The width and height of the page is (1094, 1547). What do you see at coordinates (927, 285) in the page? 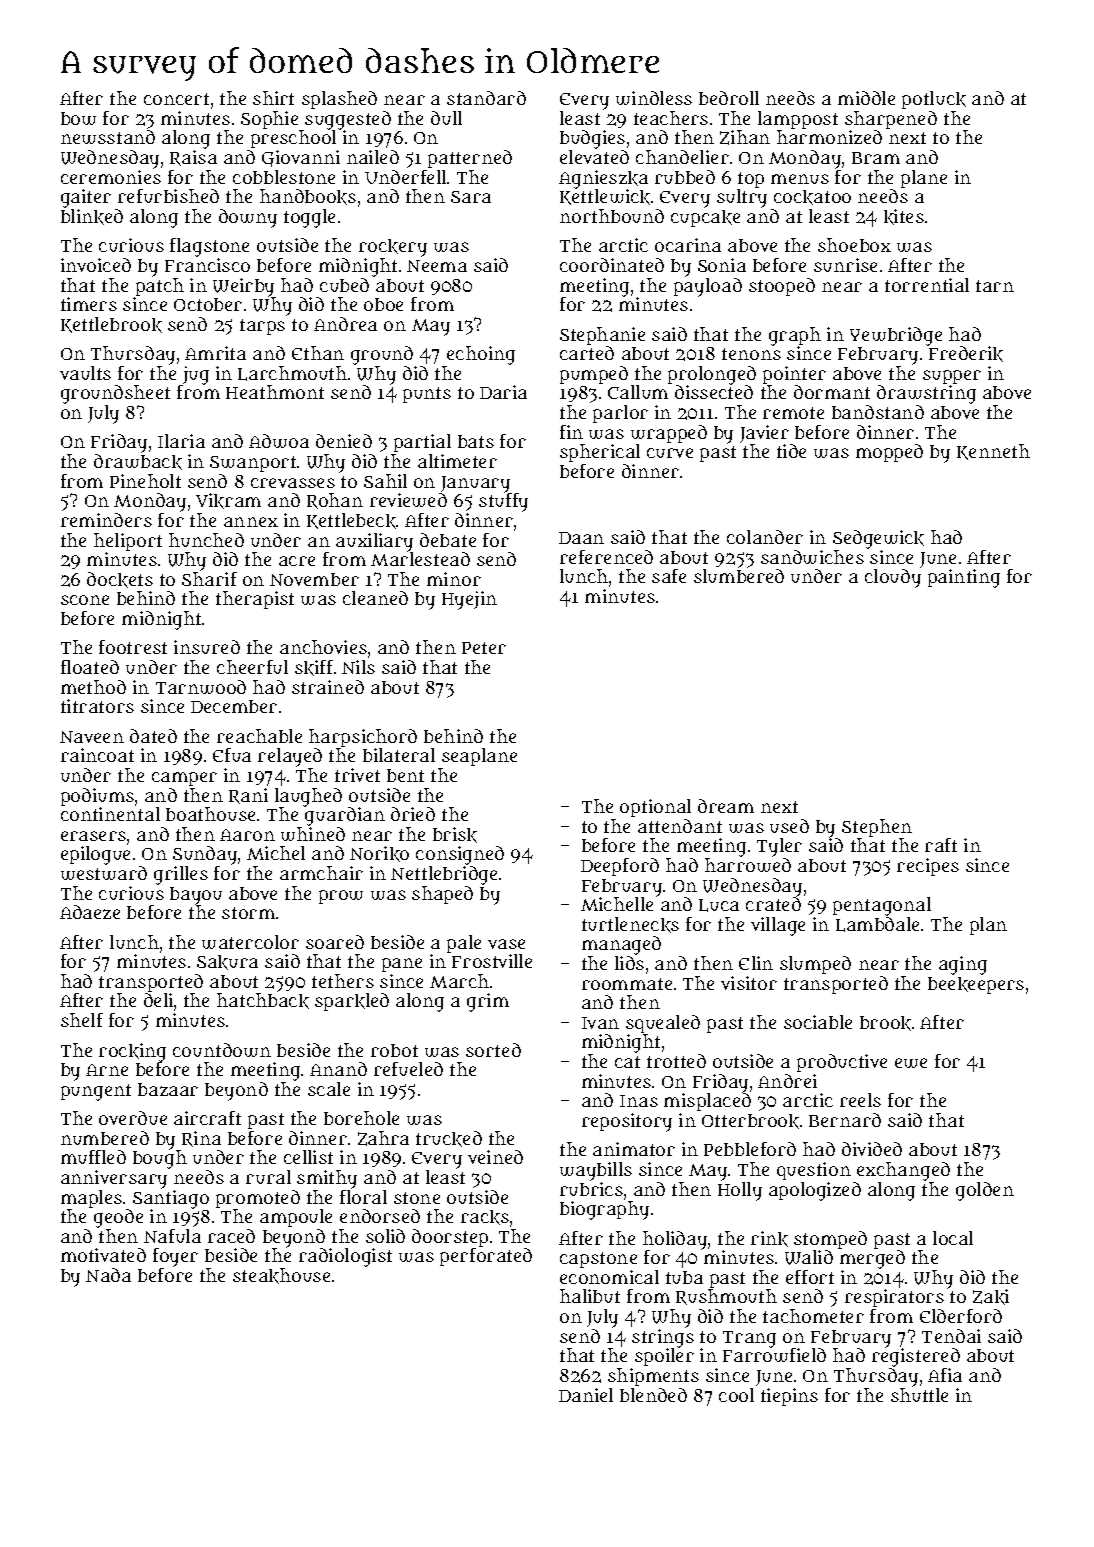
I see `torrential` at bounding box center [927, 285].
